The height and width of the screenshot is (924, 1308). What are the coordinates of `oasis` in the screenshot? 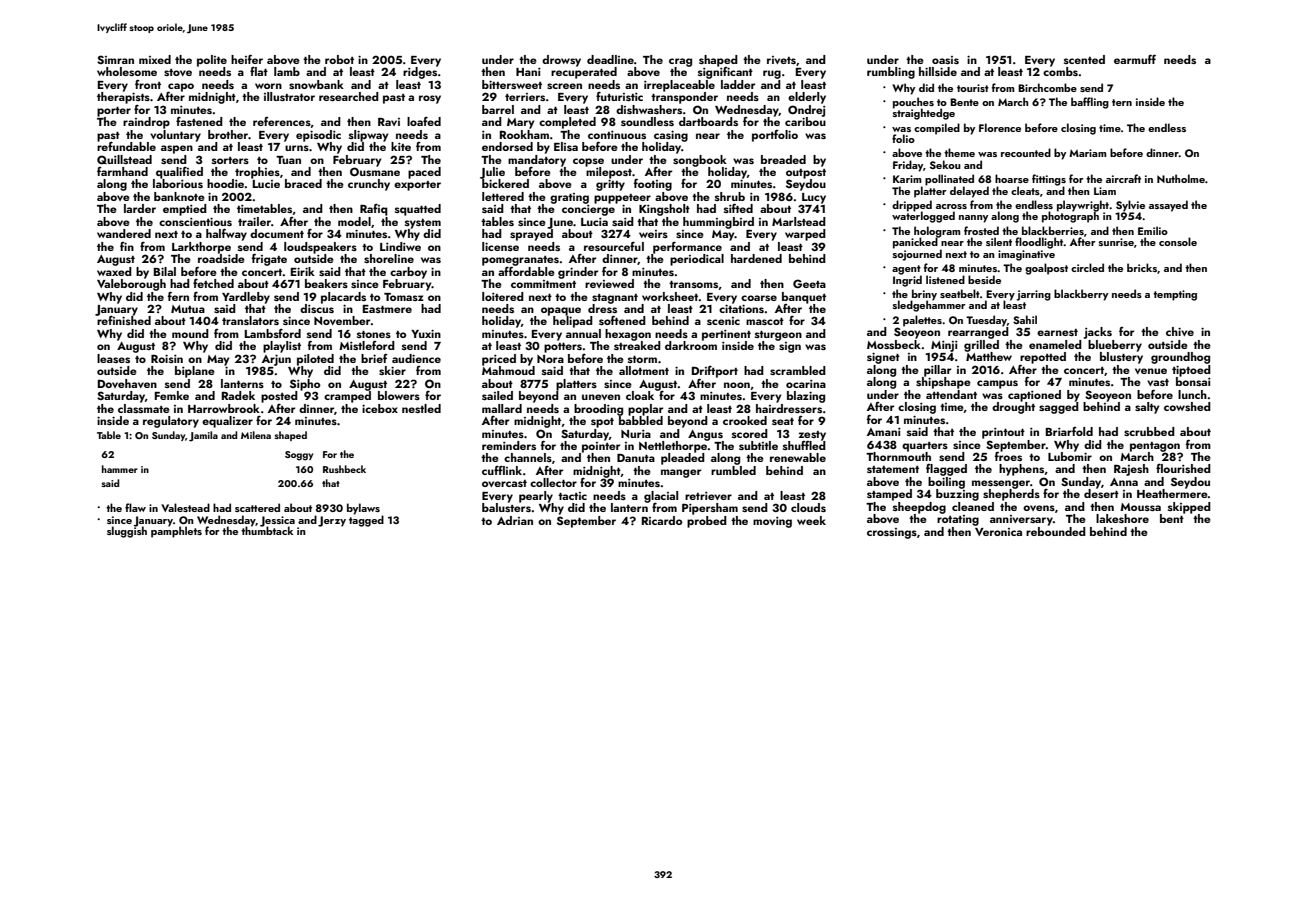 It's located at (945, 60).
